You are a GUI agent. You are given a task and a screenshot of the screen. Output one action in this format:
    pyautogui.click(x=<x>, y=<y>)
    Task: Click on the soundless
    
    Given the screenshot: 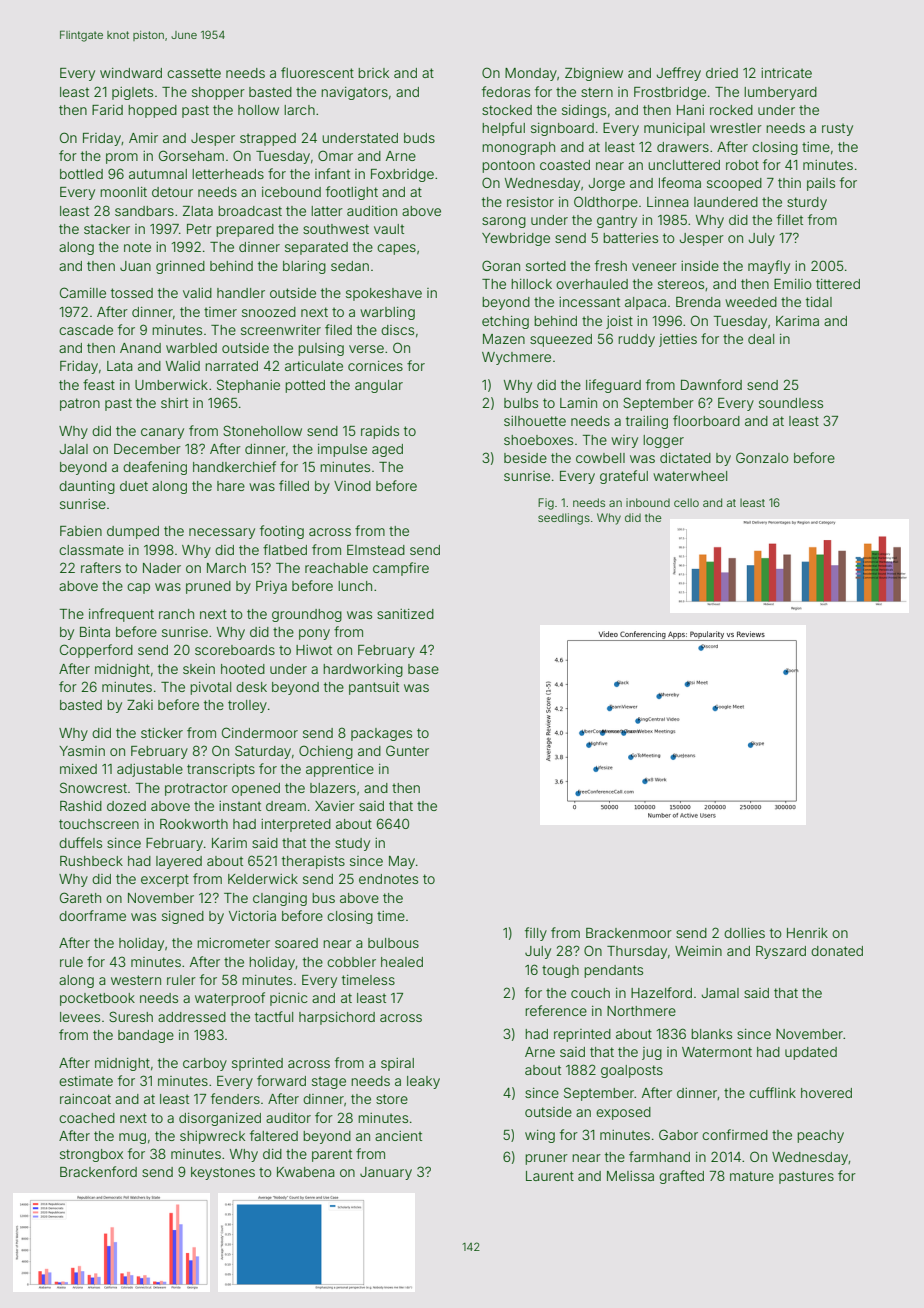 What is the action you would take?
    pyautogui.click(x=791, y=403)
